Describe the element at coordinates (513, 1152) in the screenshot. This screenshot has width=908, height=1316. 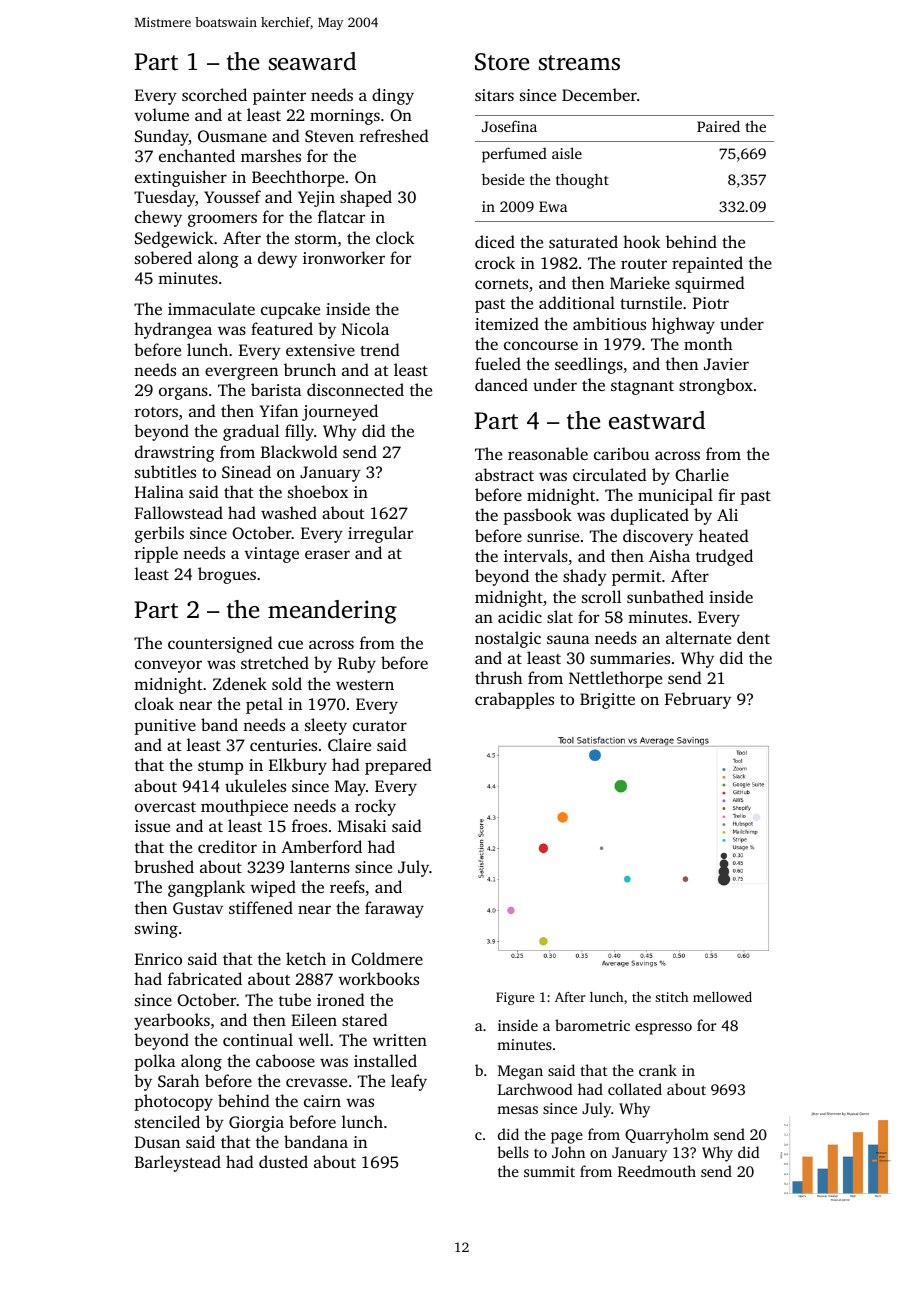
I see `bells` at that location.
